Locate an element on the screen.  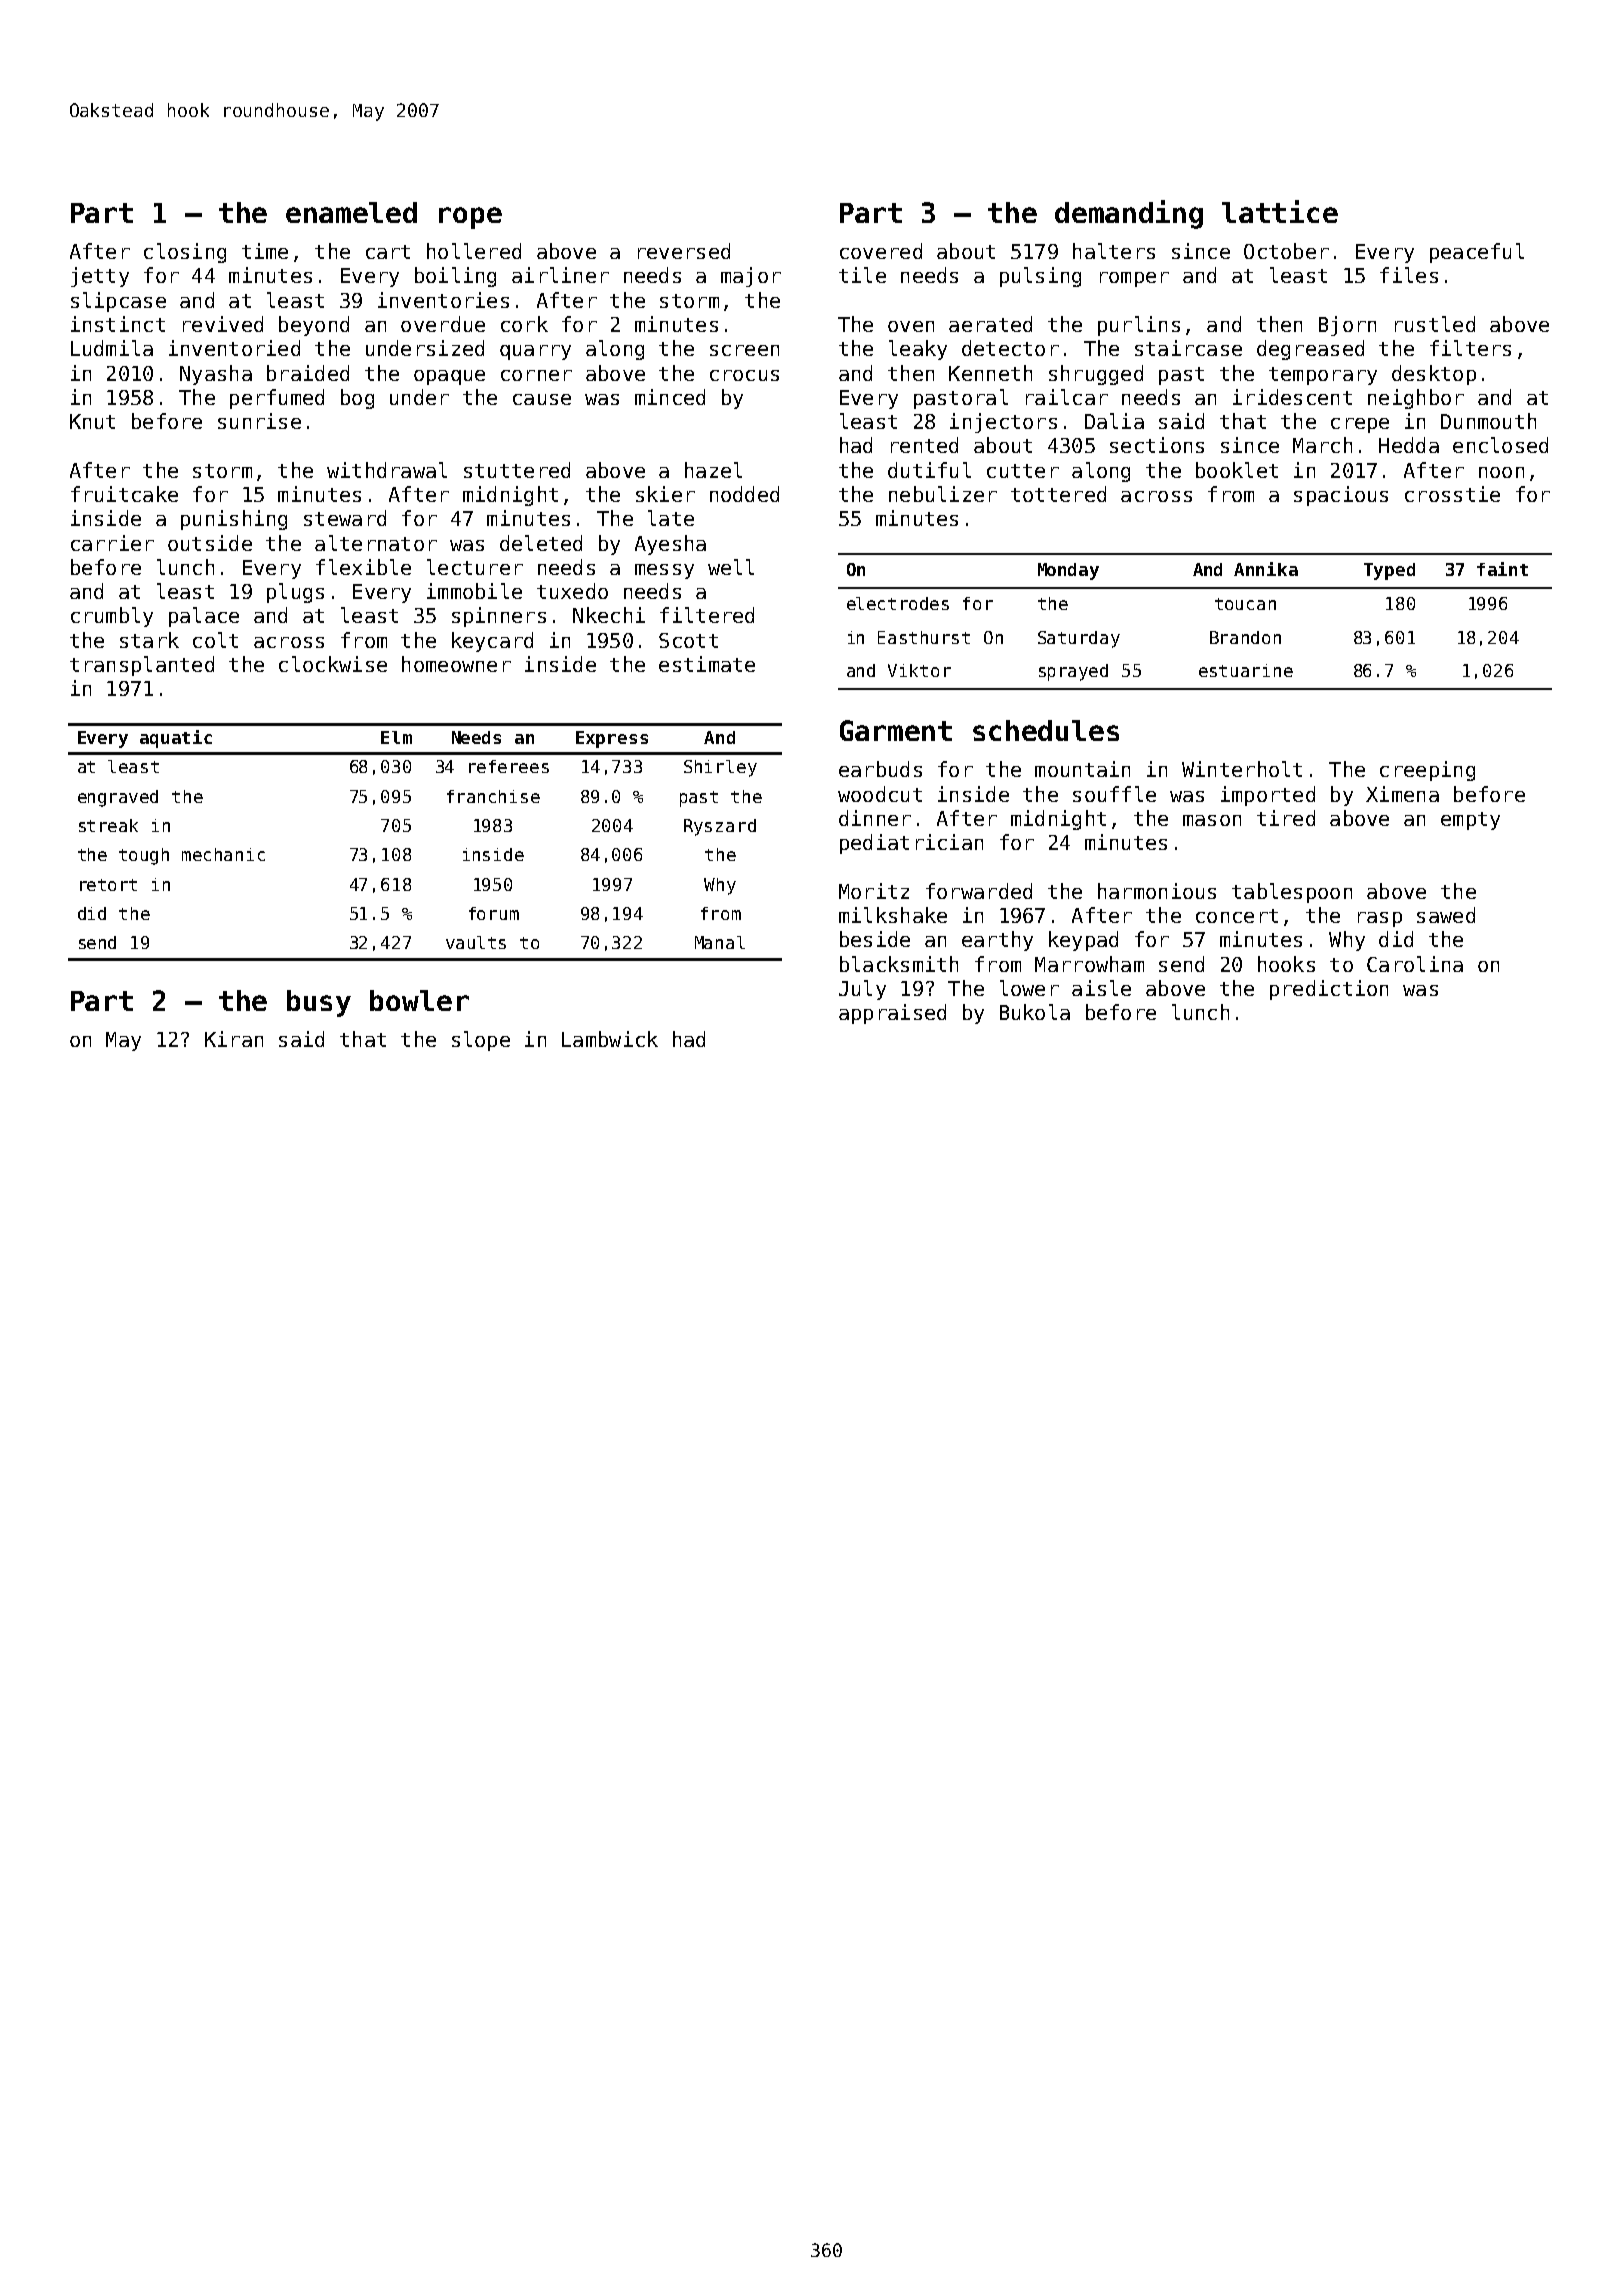
estimate is located at coordinates (707, 664).
